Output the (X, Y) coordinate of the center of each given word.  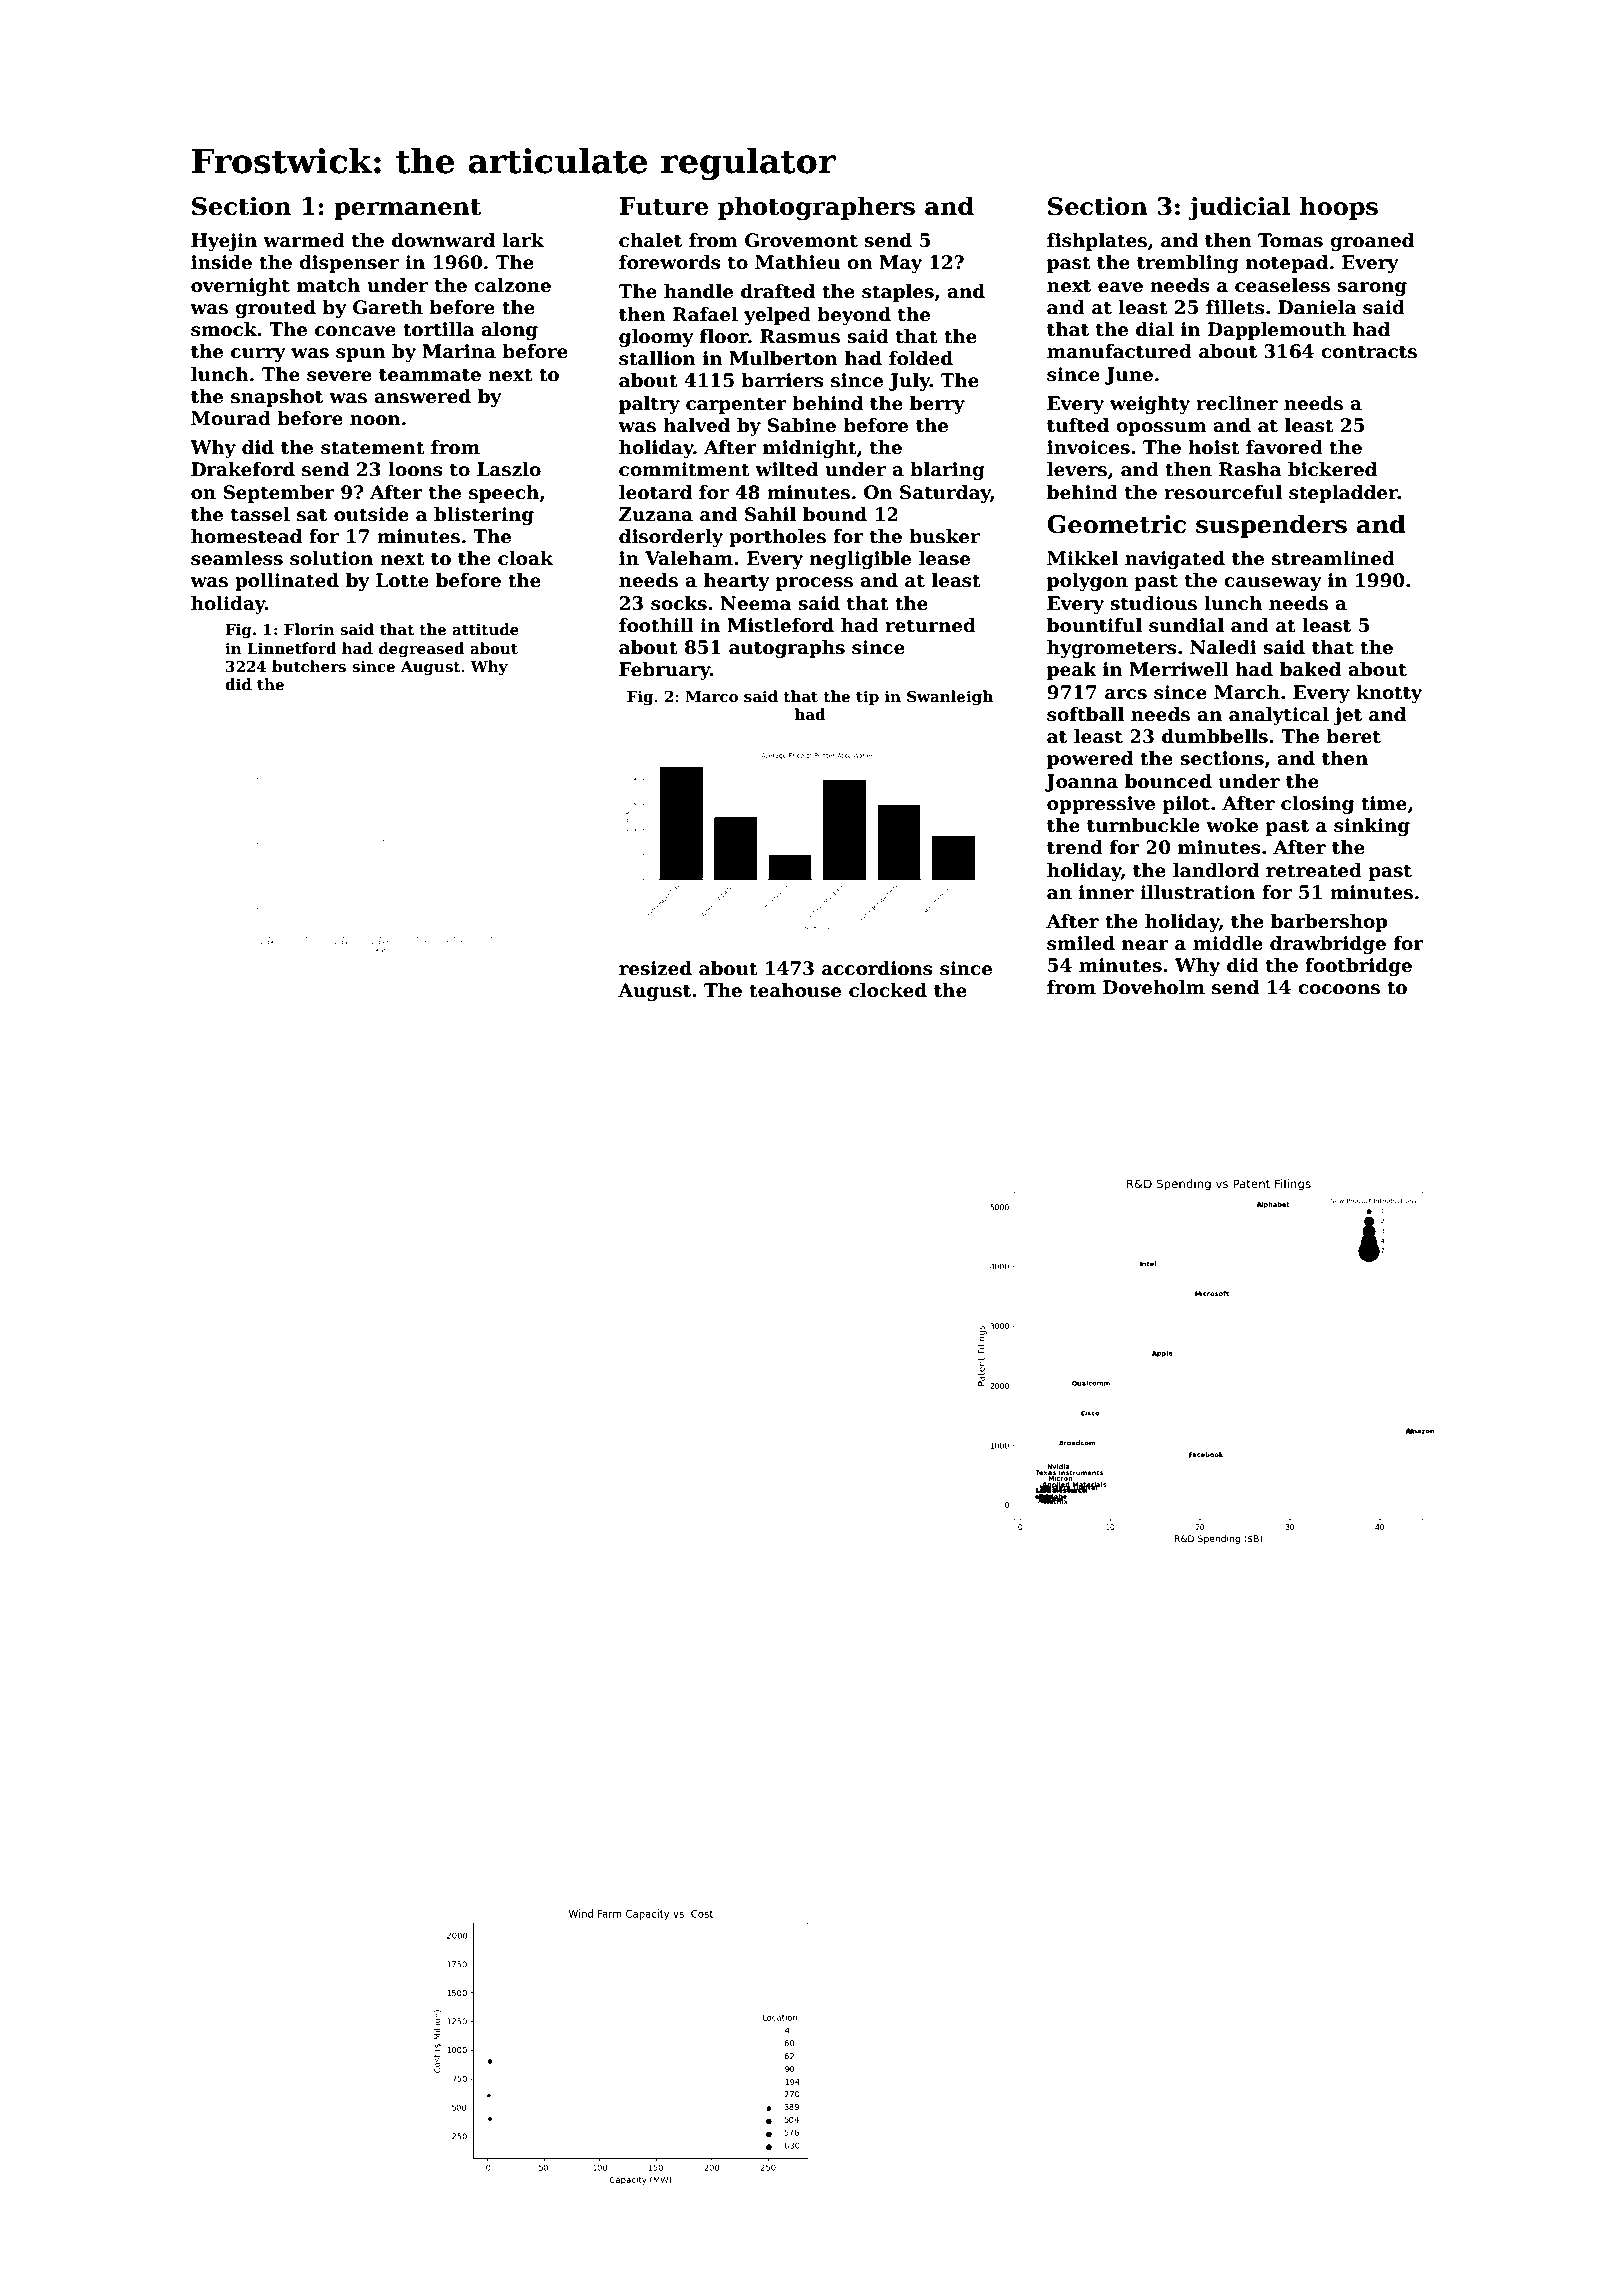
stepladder (1343, 494)
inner (1106, 892)
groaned (1372, 242)
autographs (787, 649)
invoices (1088, 447)
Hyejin (224, 242)
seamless (237, 558)
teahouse (795, 990)
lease (944, 558)
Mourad (231, 418)
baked (1310, 669)
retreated (1314, 870)
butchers (309, 666)
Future (664, 206)
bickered (1332, 469)
